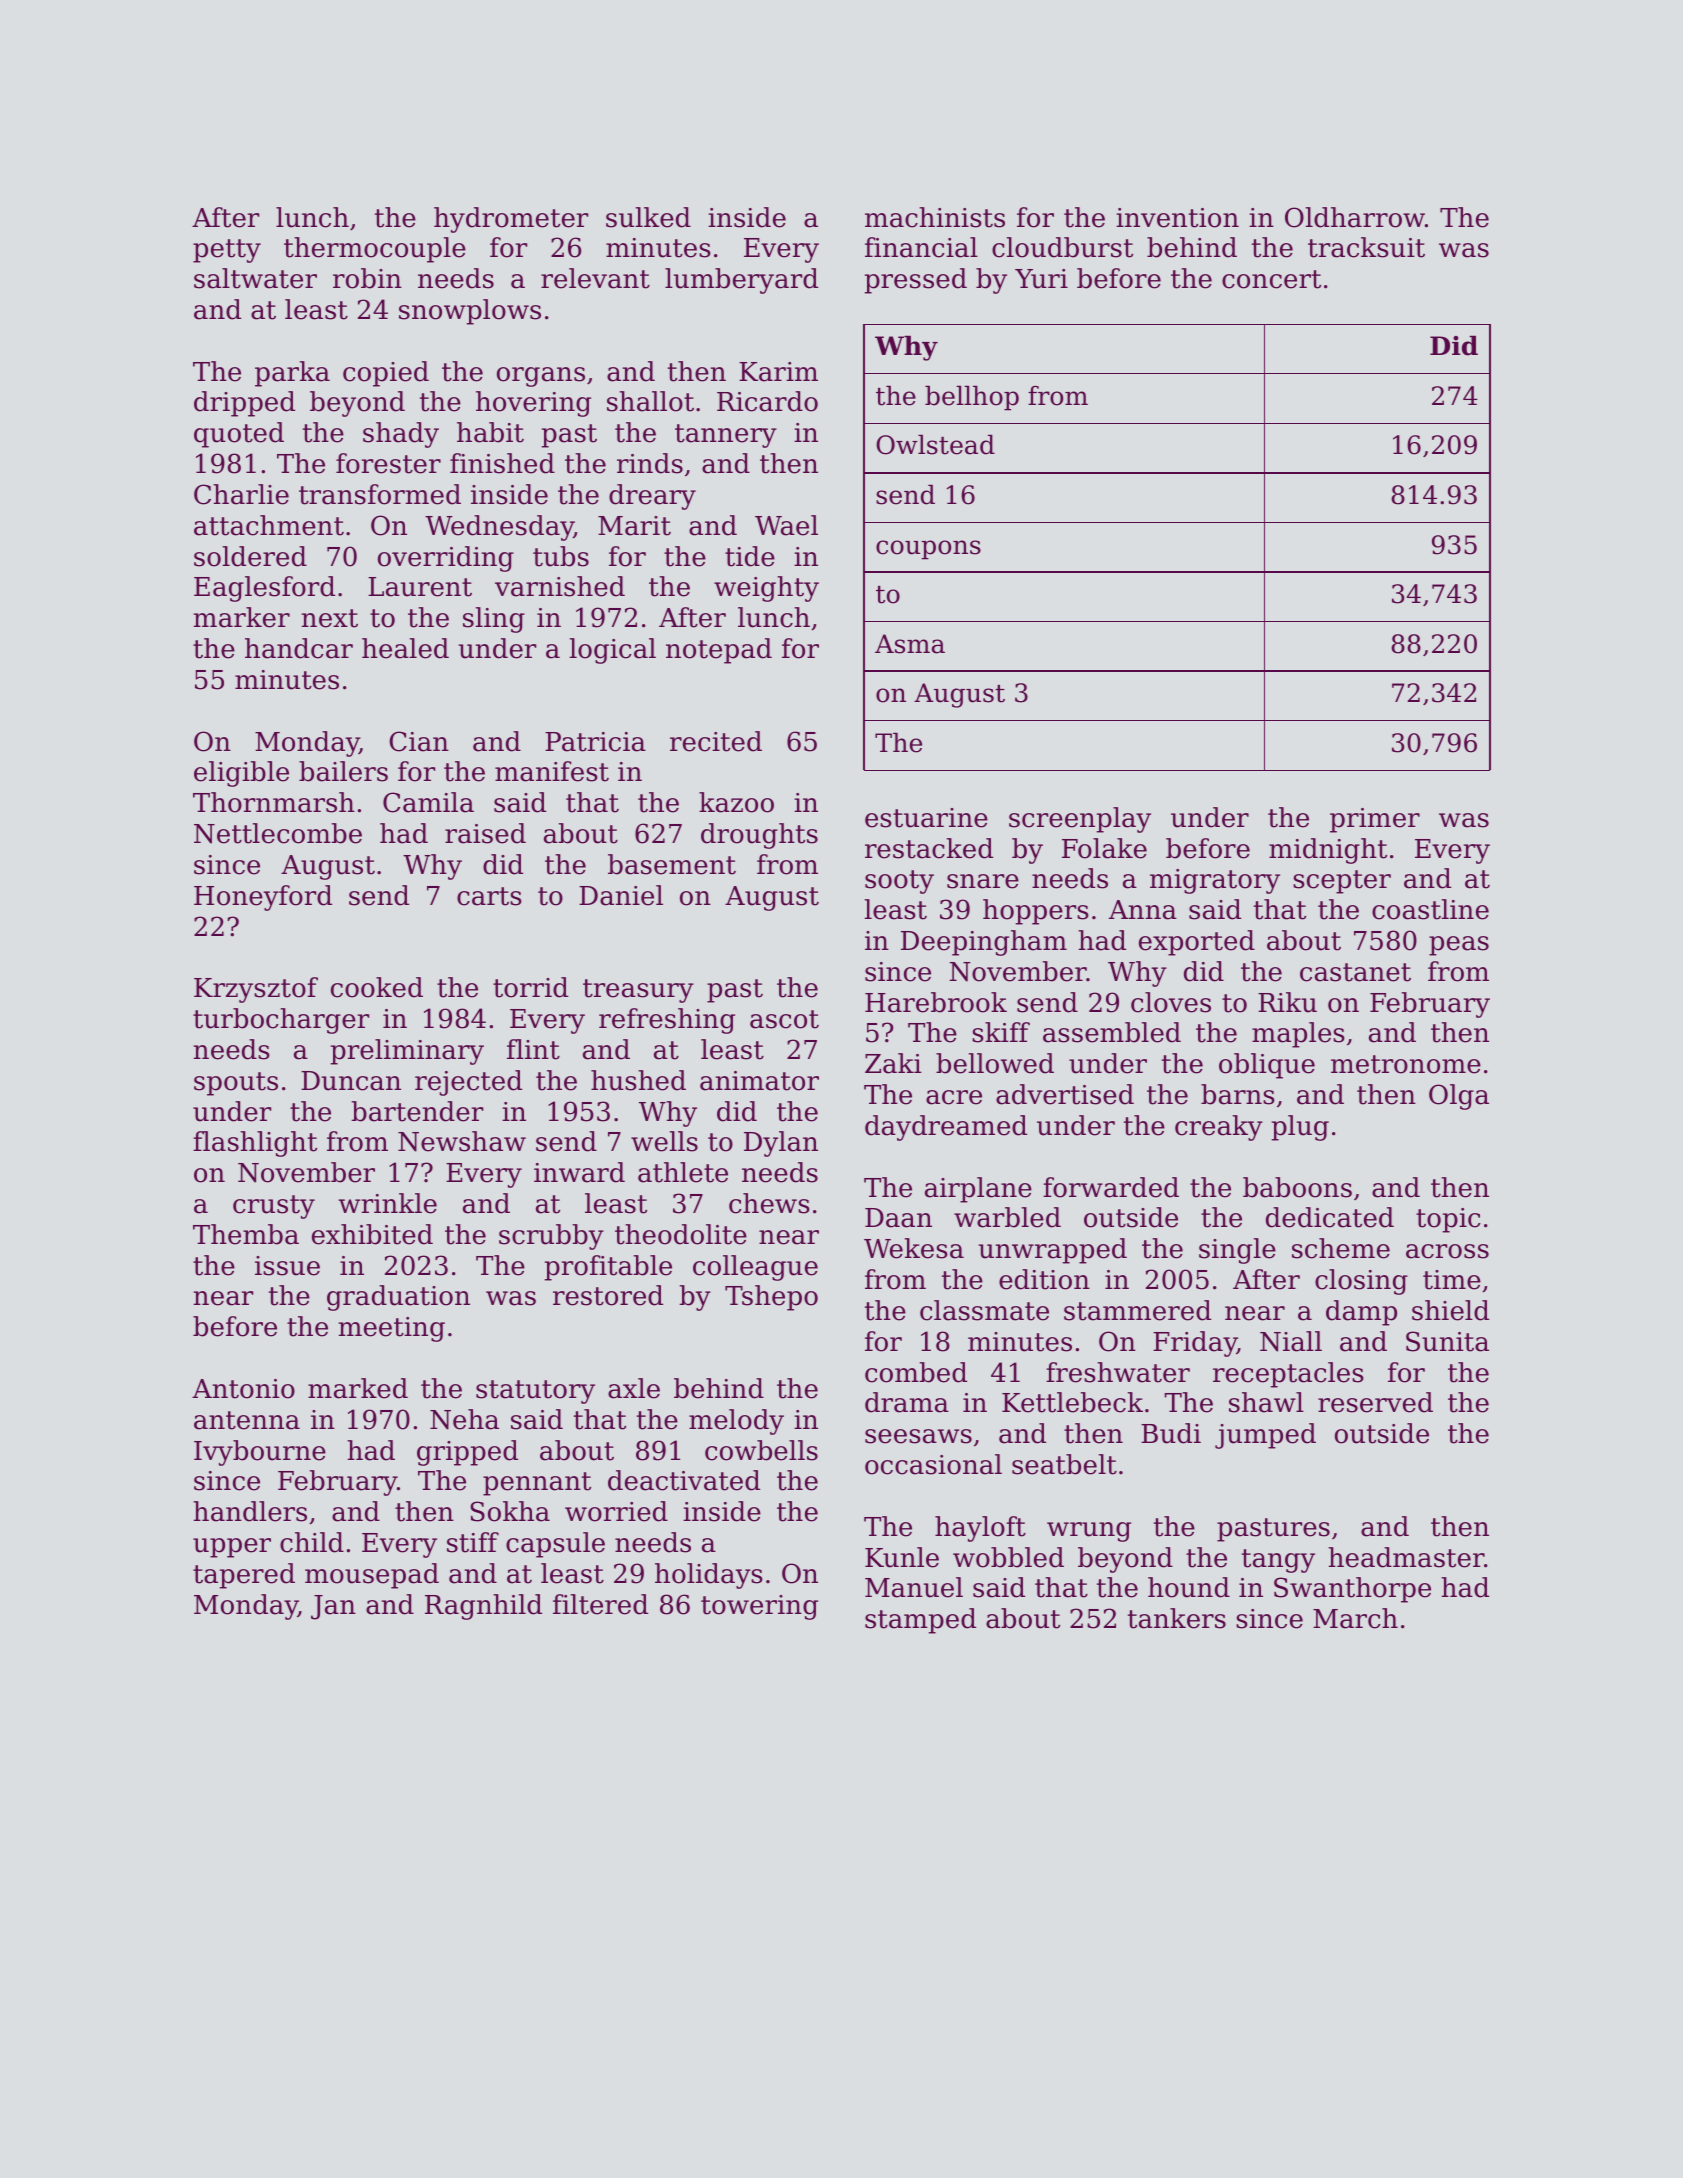 The image size is (1683, 2178). I want to click on Oldharrow, so click(1355, 217).
